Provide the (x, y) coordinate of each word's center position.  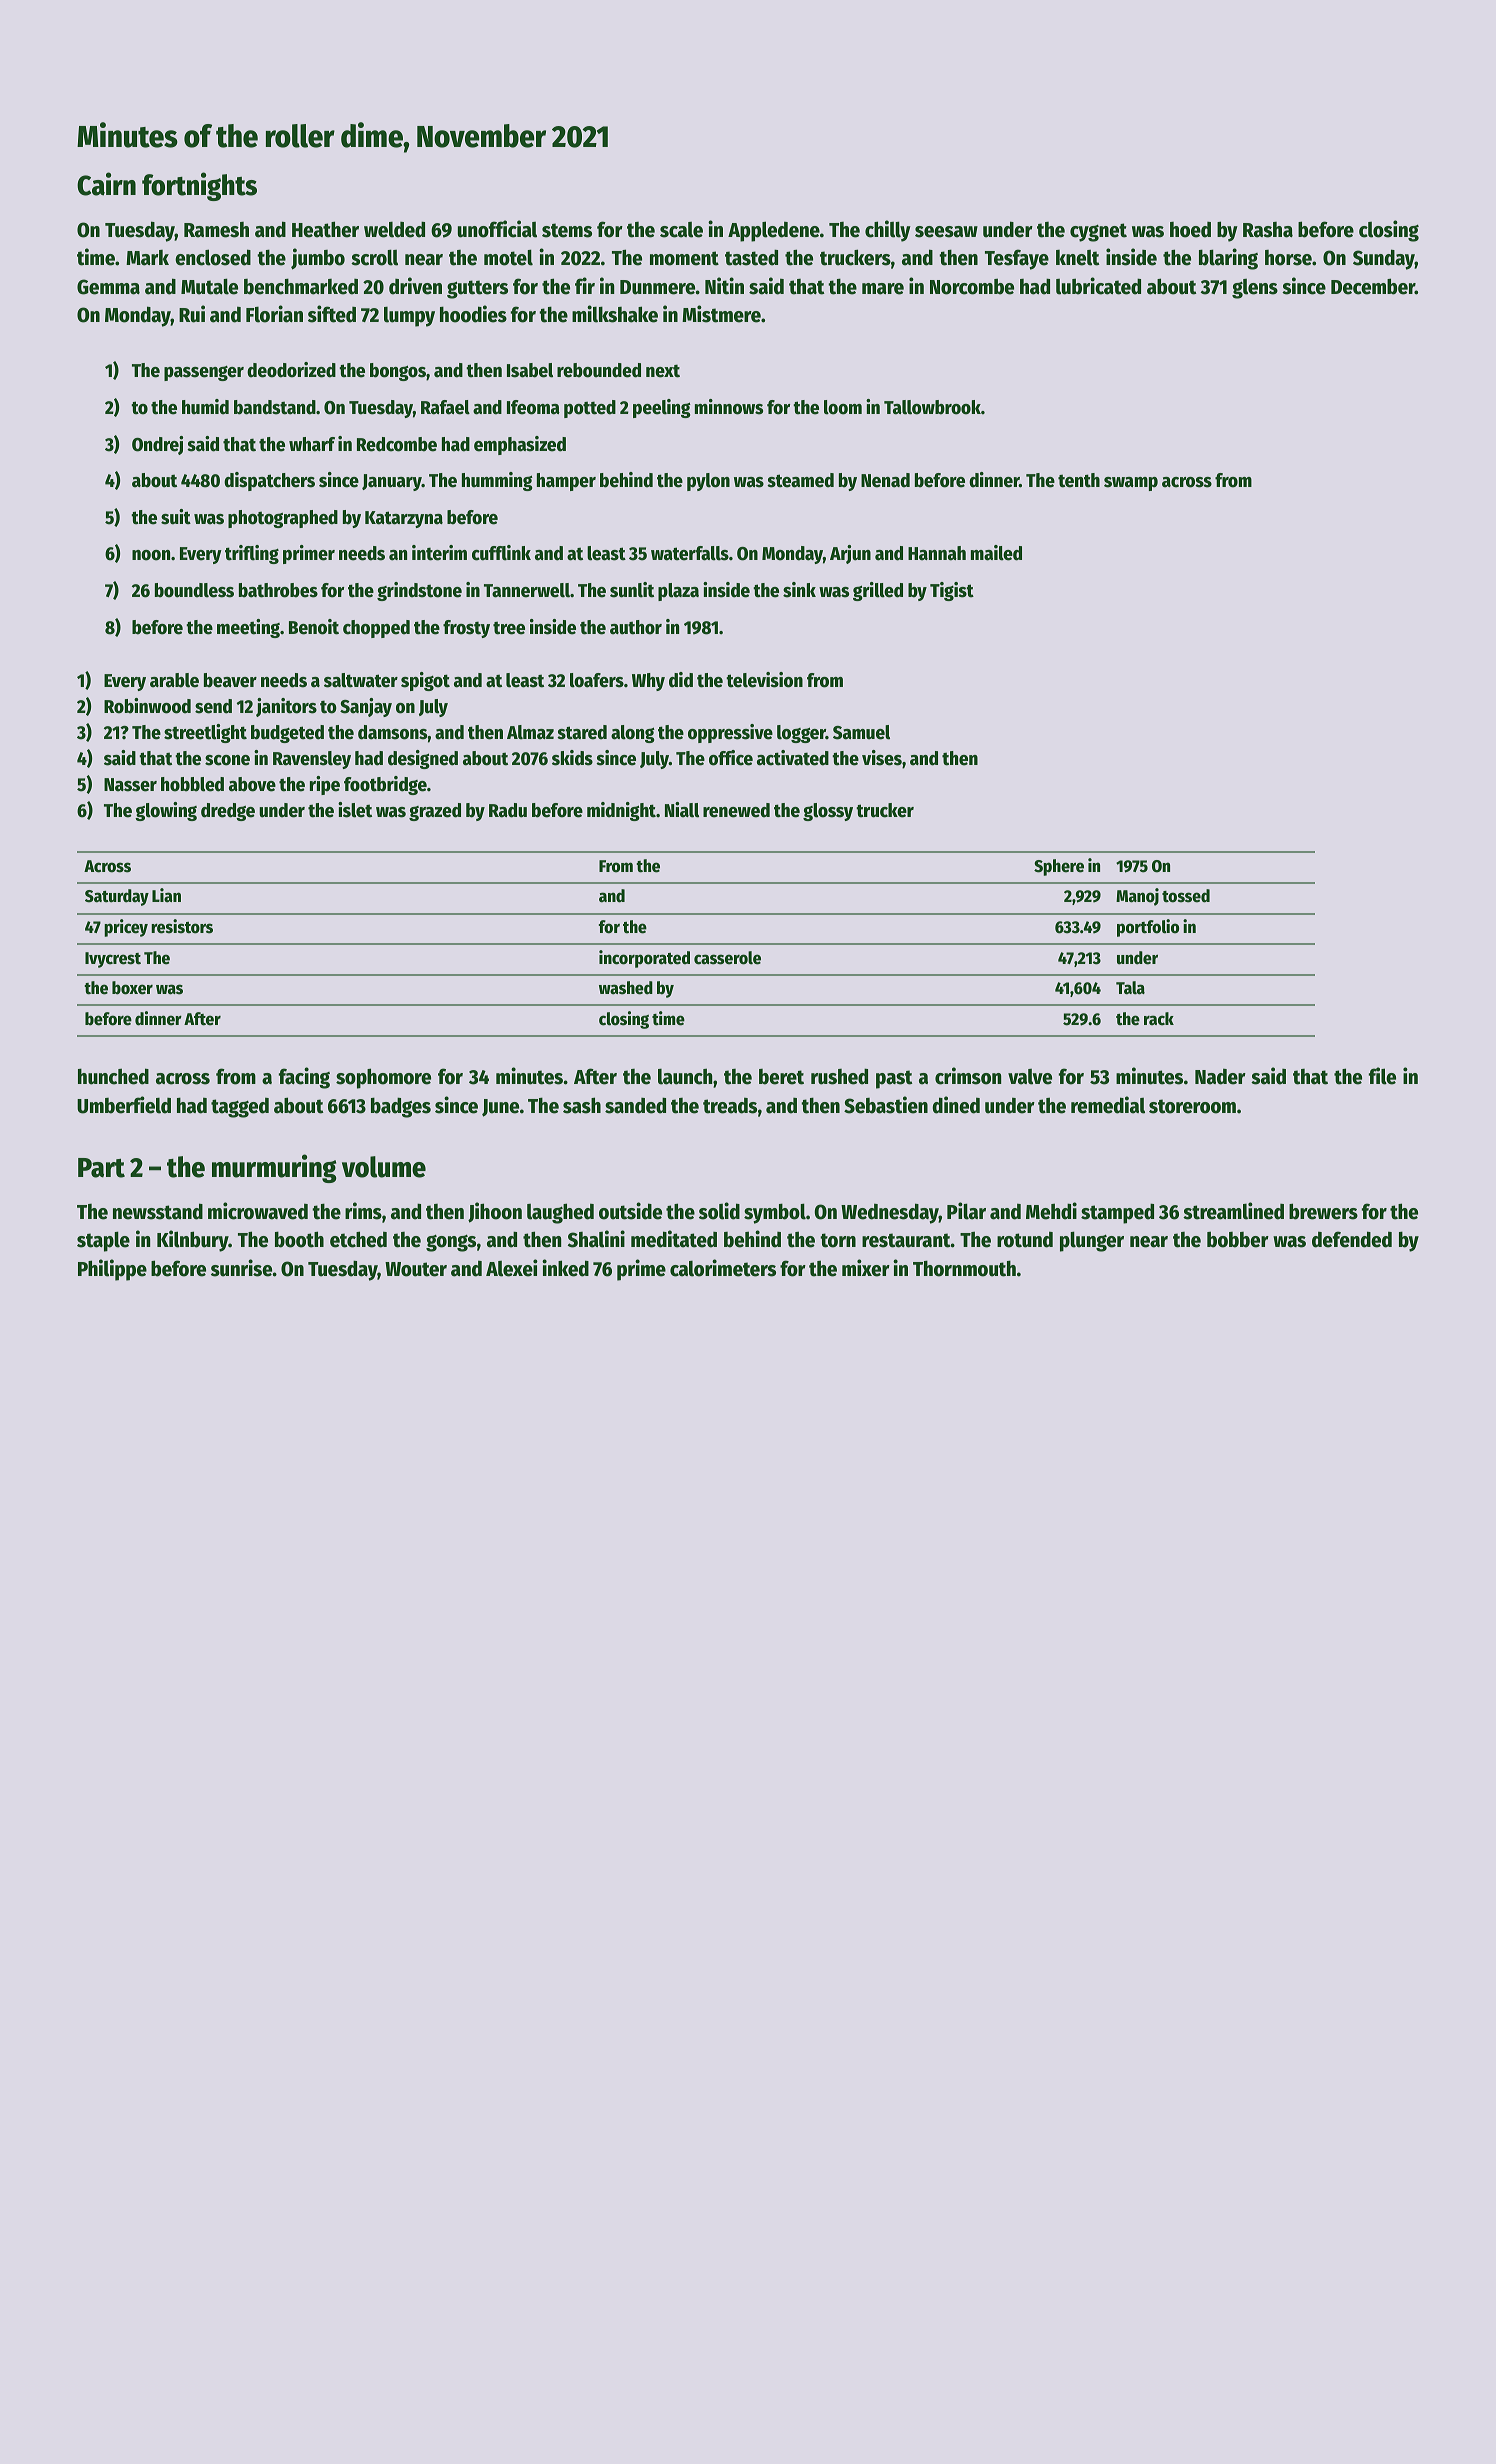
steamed (800, 480)
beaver (230, 680)
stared (582, 732)
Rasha (1268, 230)
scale (681, 230)
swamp (1131, 484)
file (1382, 1076)
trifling (252, 554)
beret (781, 1077)
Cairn (106, 184)
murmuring (274, 1168)
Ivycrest (113, 960)
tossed (1186, 896)
